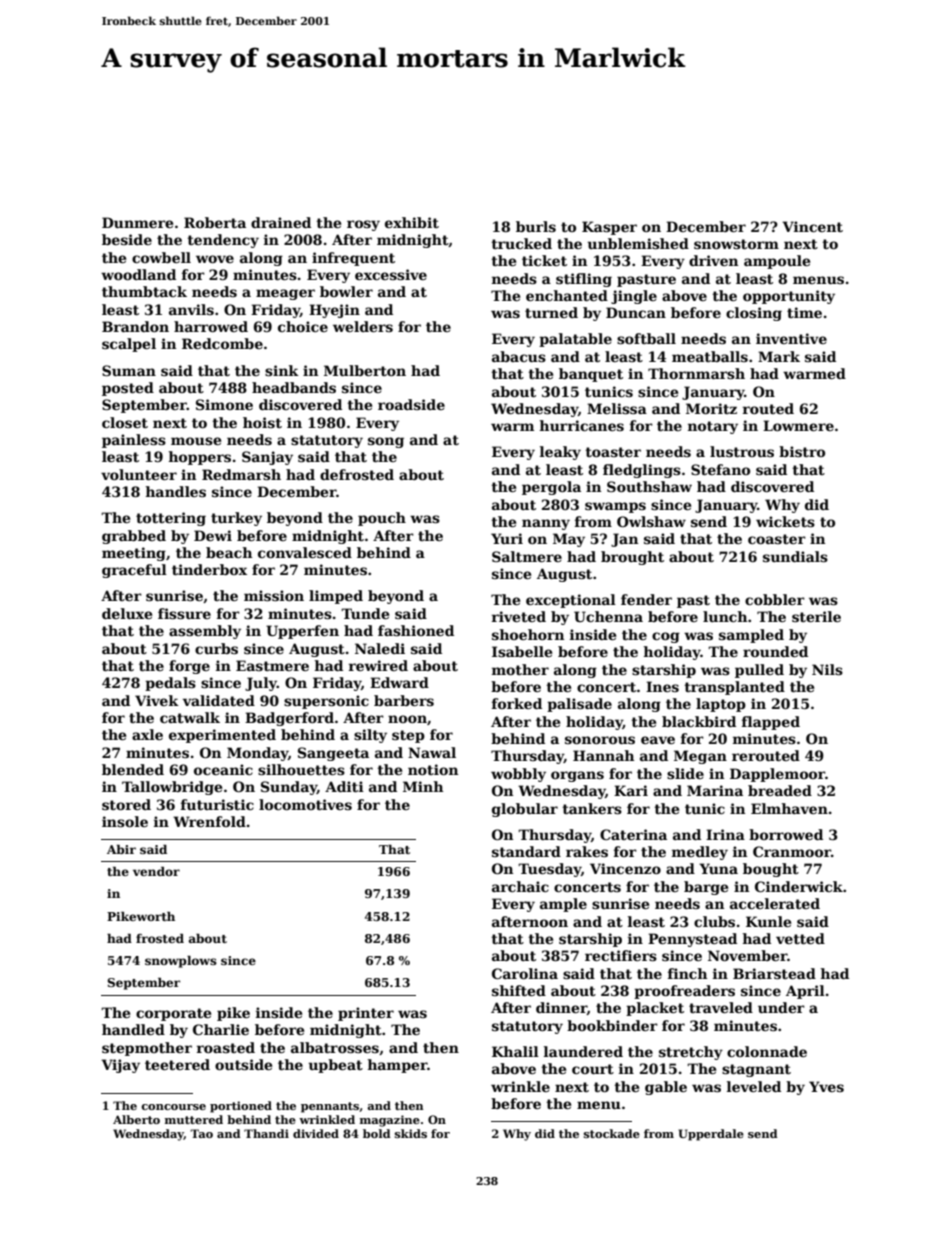 Image resolution: width=952 pixels, height=1233 pixels. I want to click on handled, so click(133, 1029).
